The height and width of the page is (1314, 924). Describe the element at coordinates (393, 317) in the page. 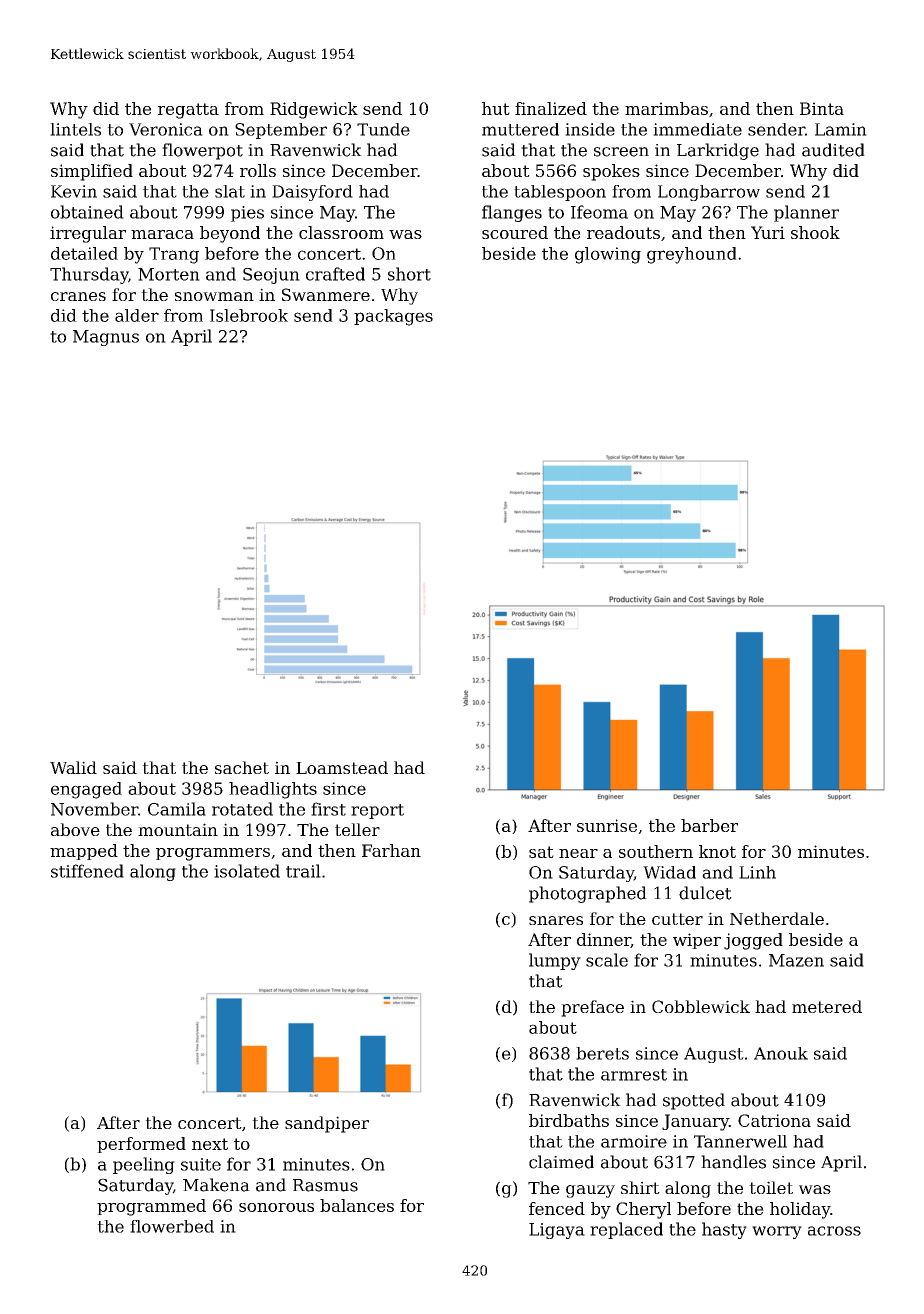

I see `packages` at that location.
